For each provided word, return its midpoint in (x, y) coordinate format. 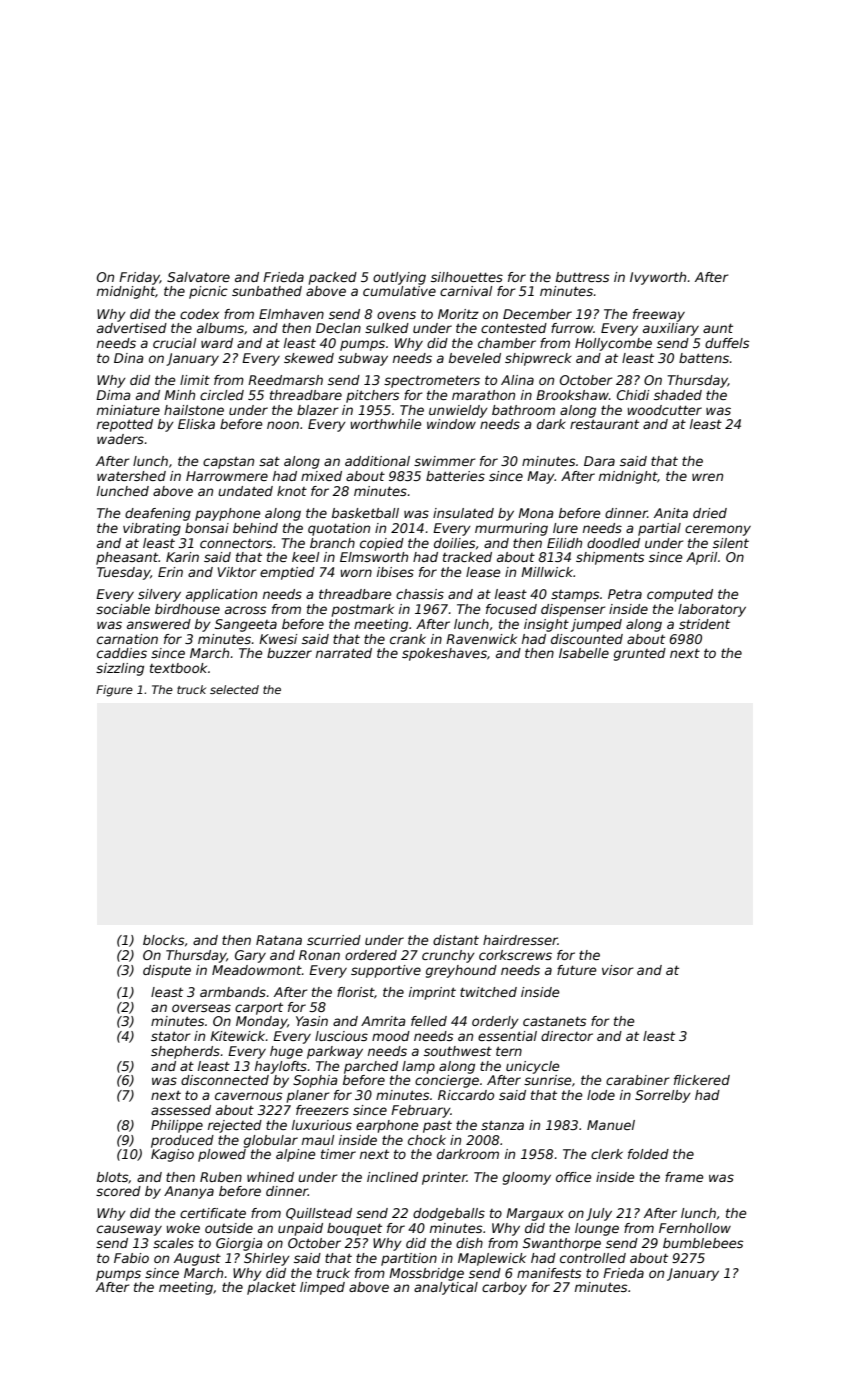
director (567, 1036)
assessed (181, 1110)
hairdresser (520, 940)
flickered (702, 1080)
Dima (113, 395)
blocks (163, 940)
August (197, 1259)
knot (292, 491)
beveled (475, 358)
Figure (114, 691)
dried (710, 513)
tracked (467, 557)
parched (371, 1067)
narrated (344, 653)
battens (704, 358)
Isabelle (584, 653)
